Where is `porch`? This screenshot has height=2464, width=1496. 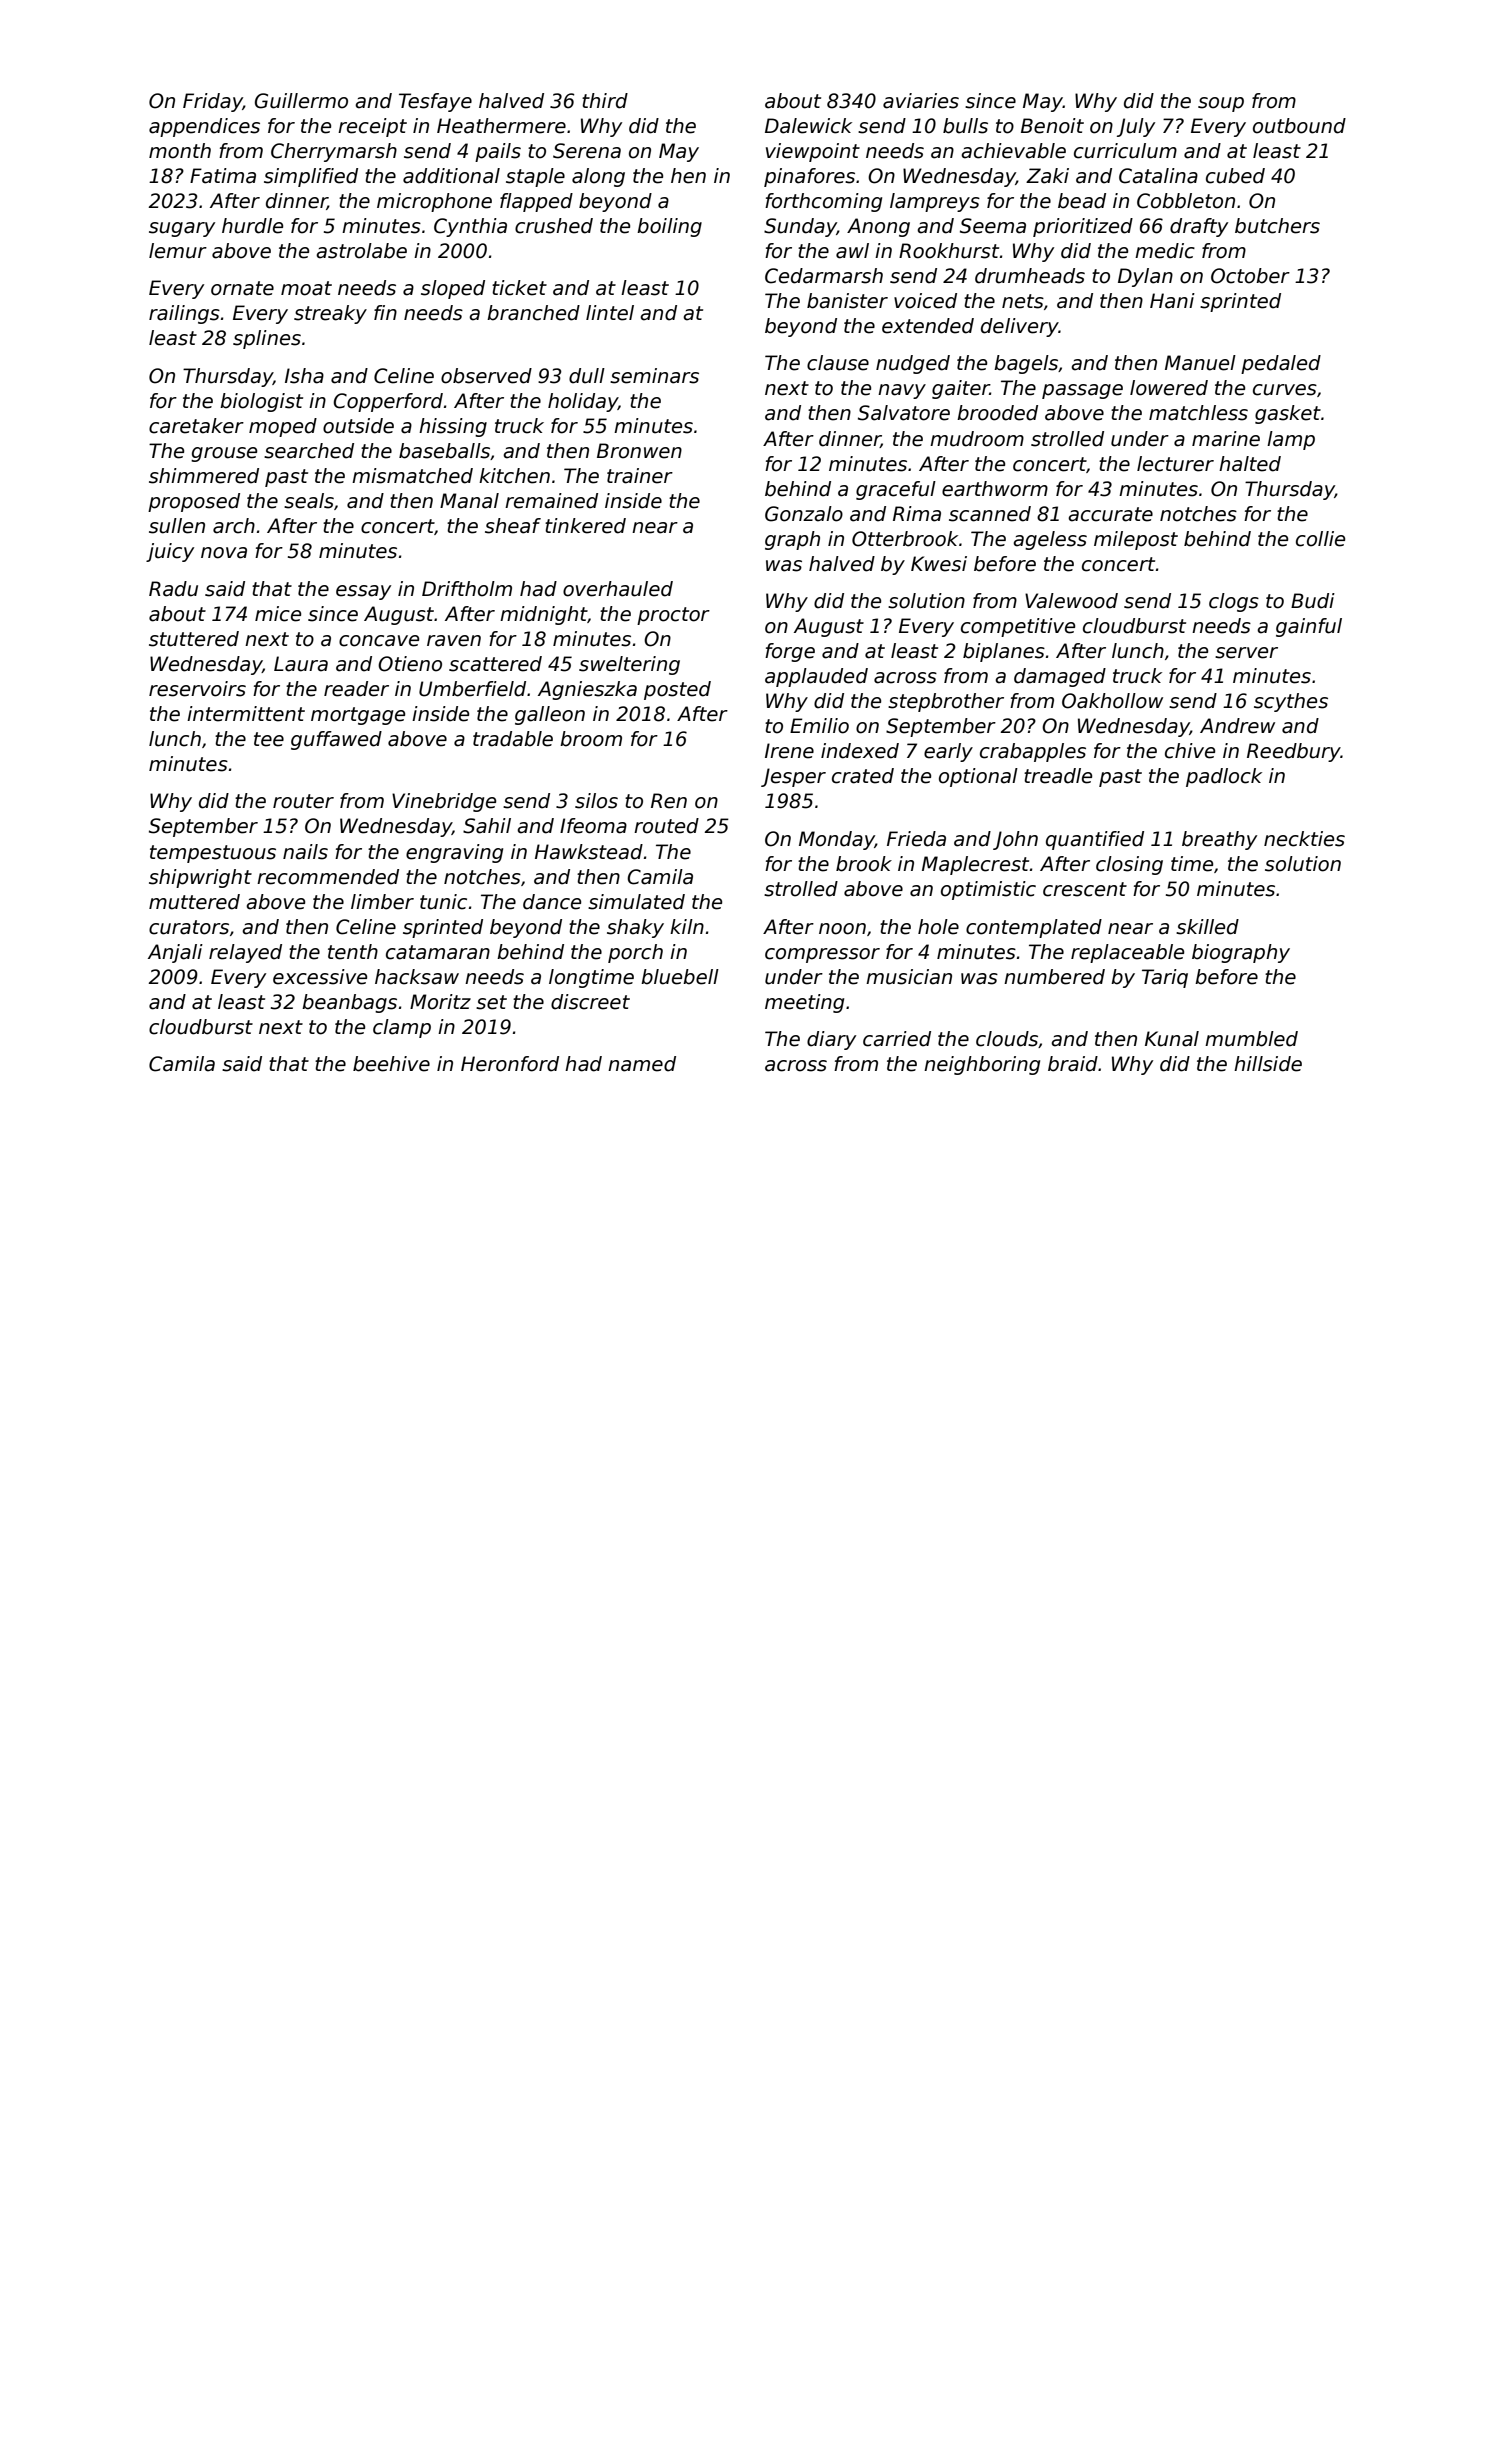
porch is located at coordinates (635, 953).
